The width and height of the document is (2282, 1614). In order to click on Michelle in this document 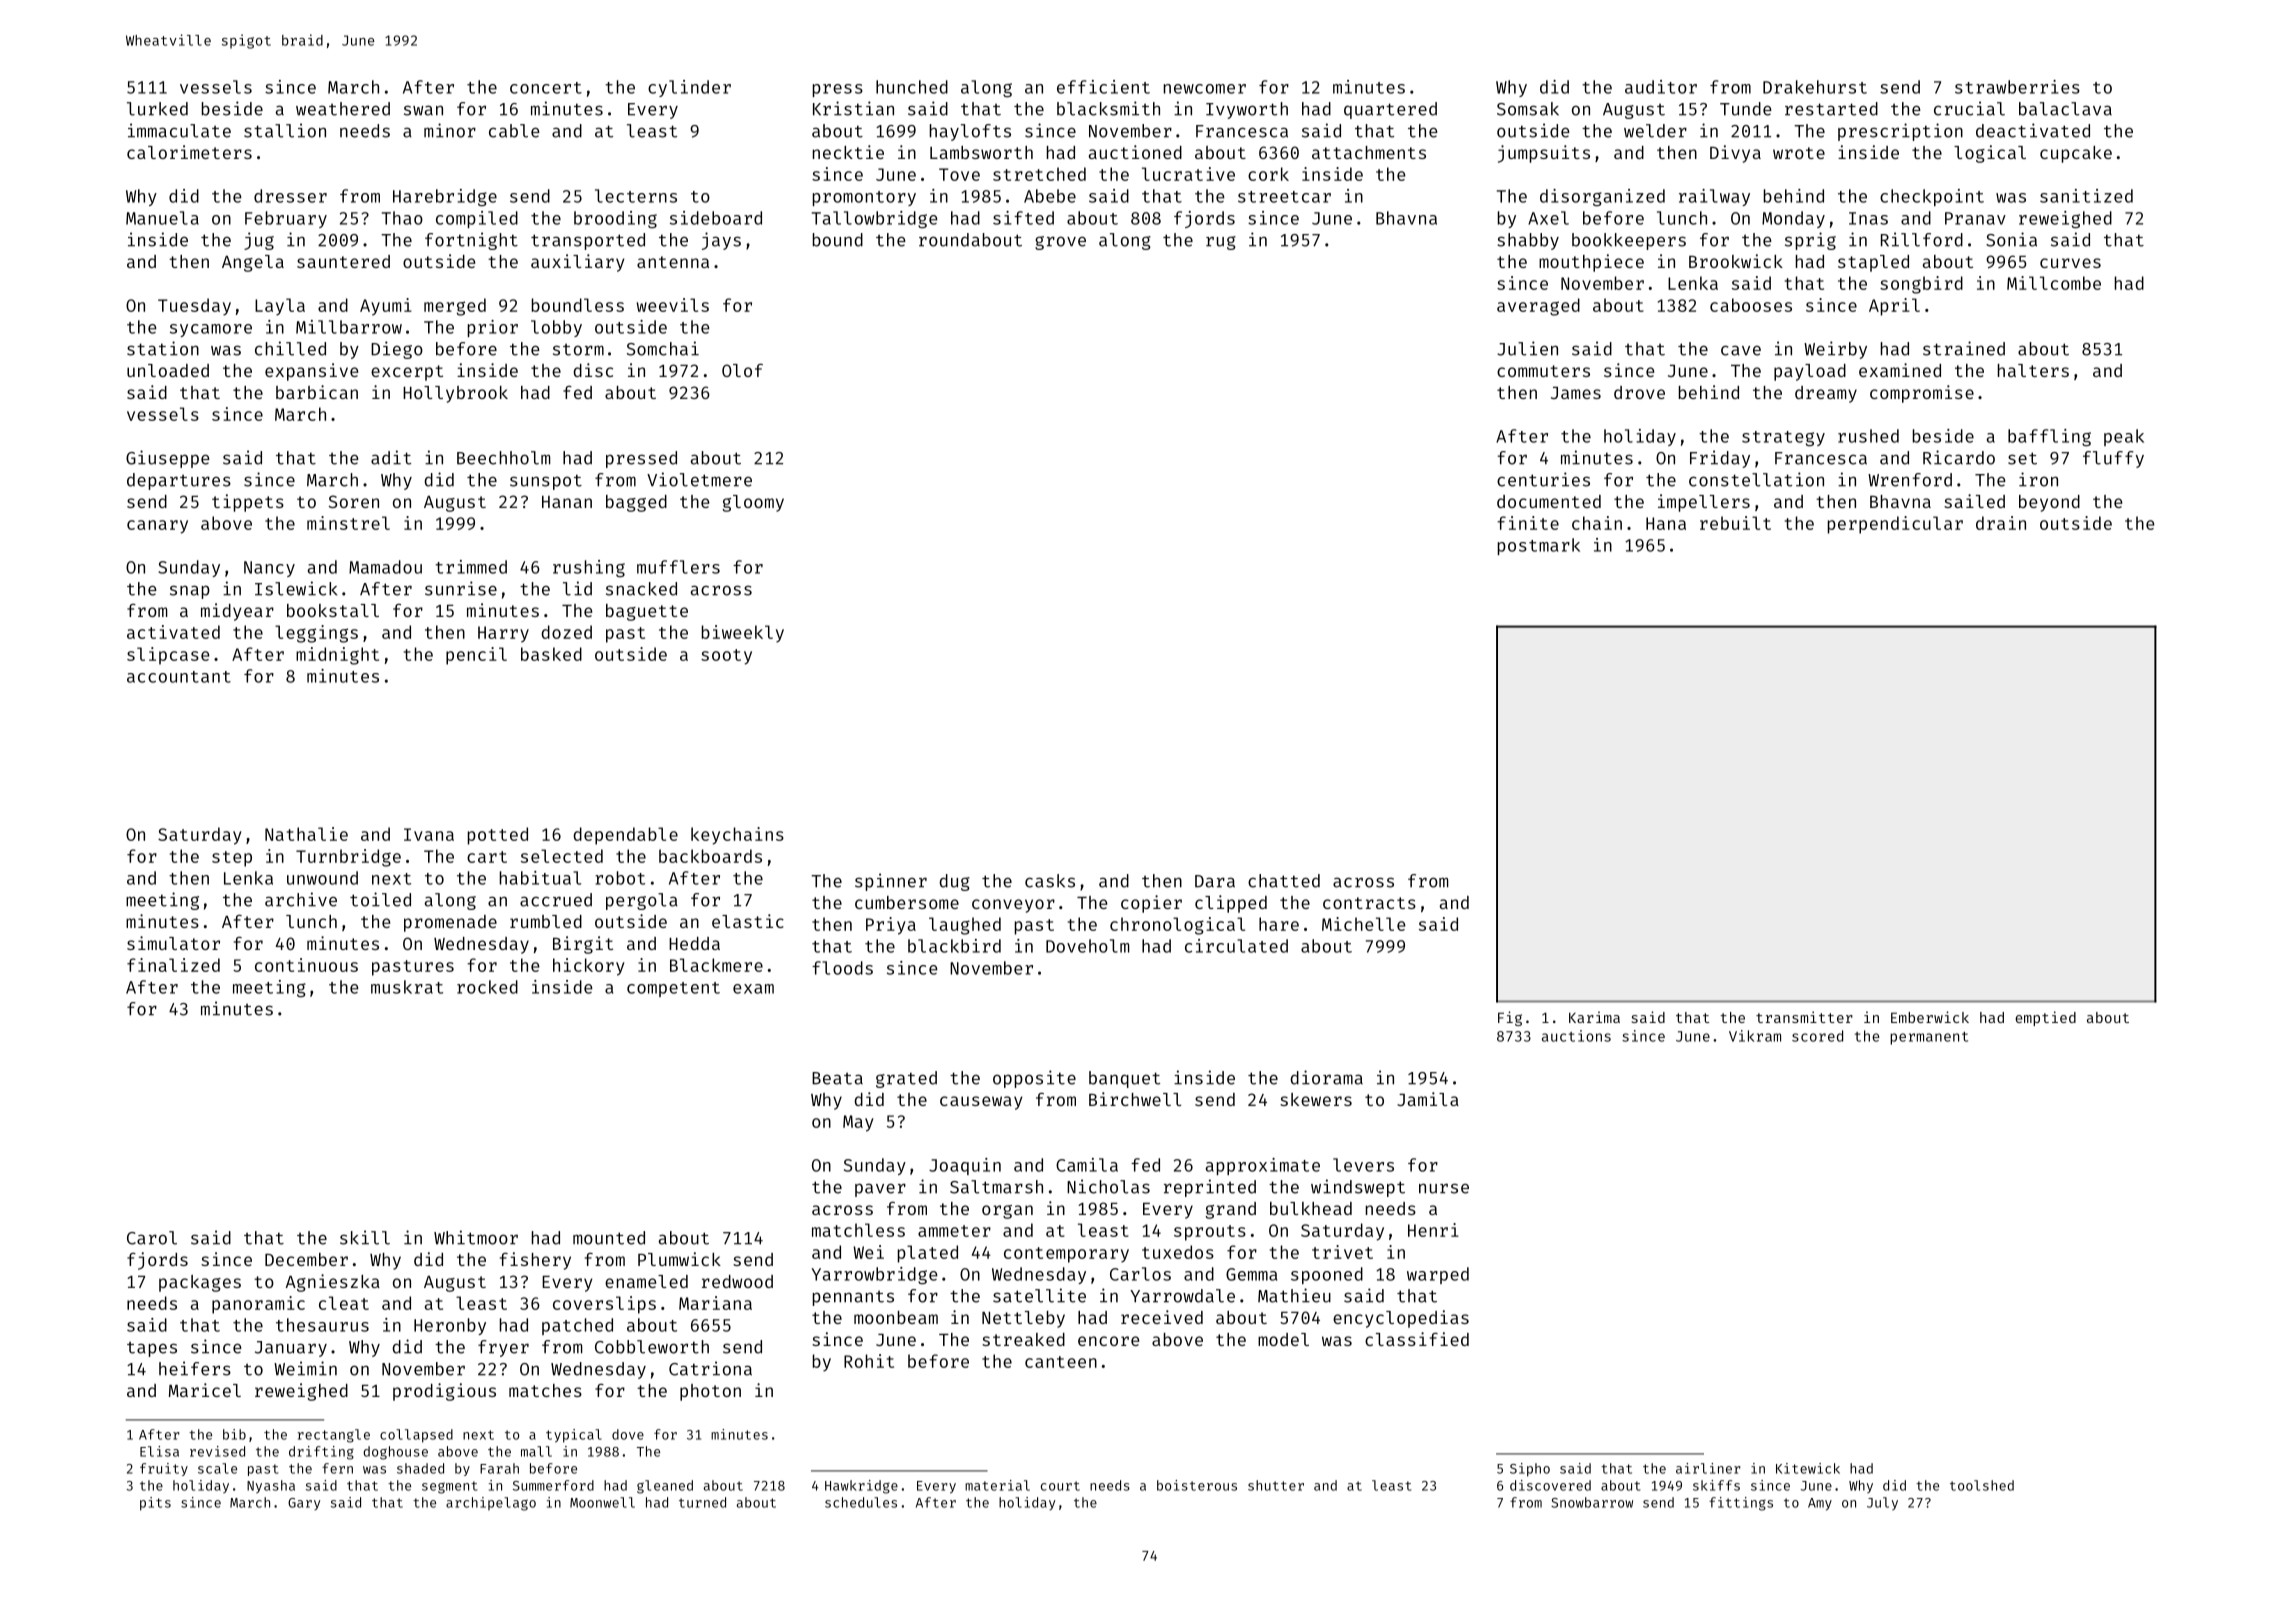, I will do `click(1364, 924)`.
